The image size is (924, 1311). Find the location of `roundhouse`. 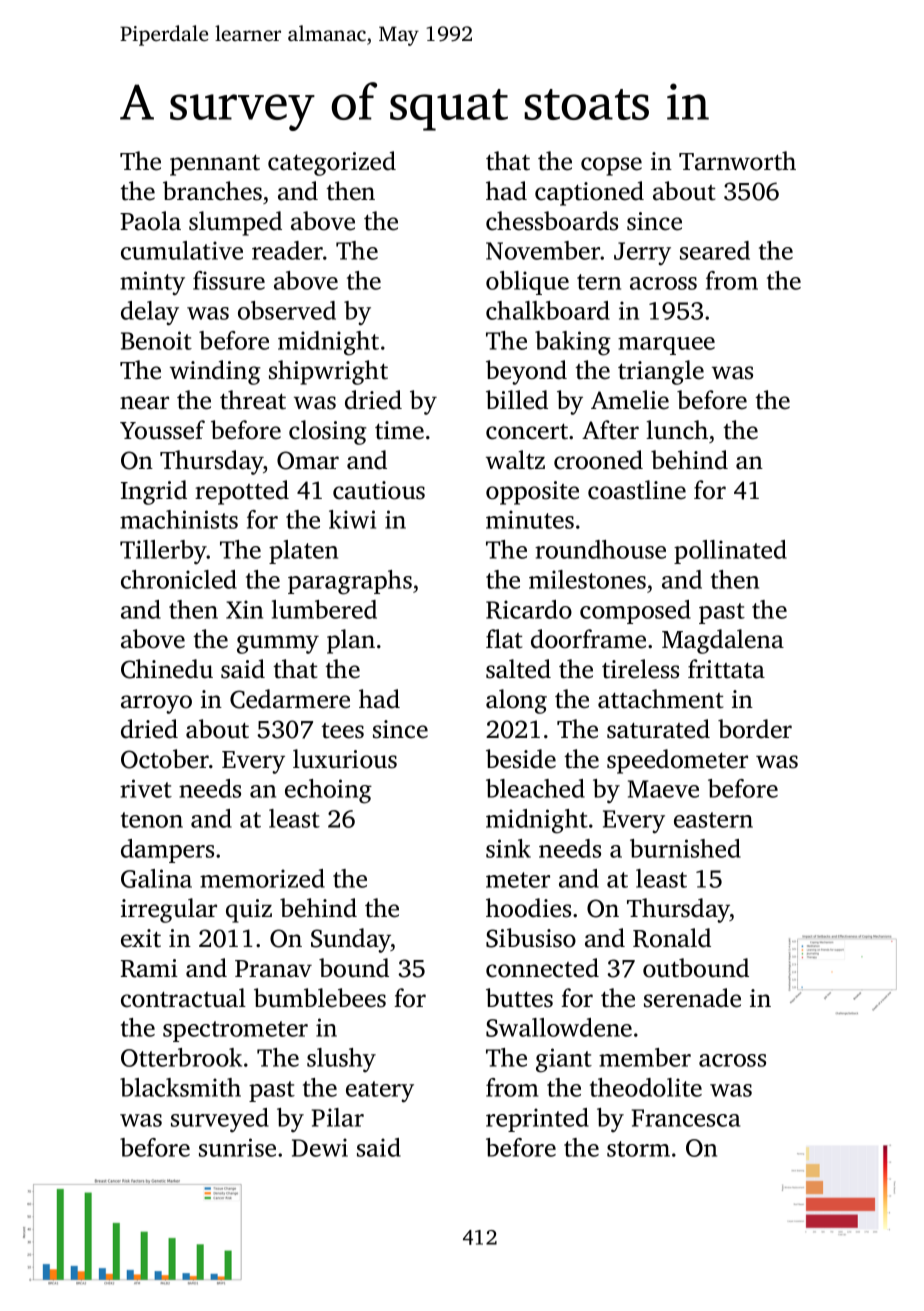

roundhouse is located at coordinates (600, 549).
